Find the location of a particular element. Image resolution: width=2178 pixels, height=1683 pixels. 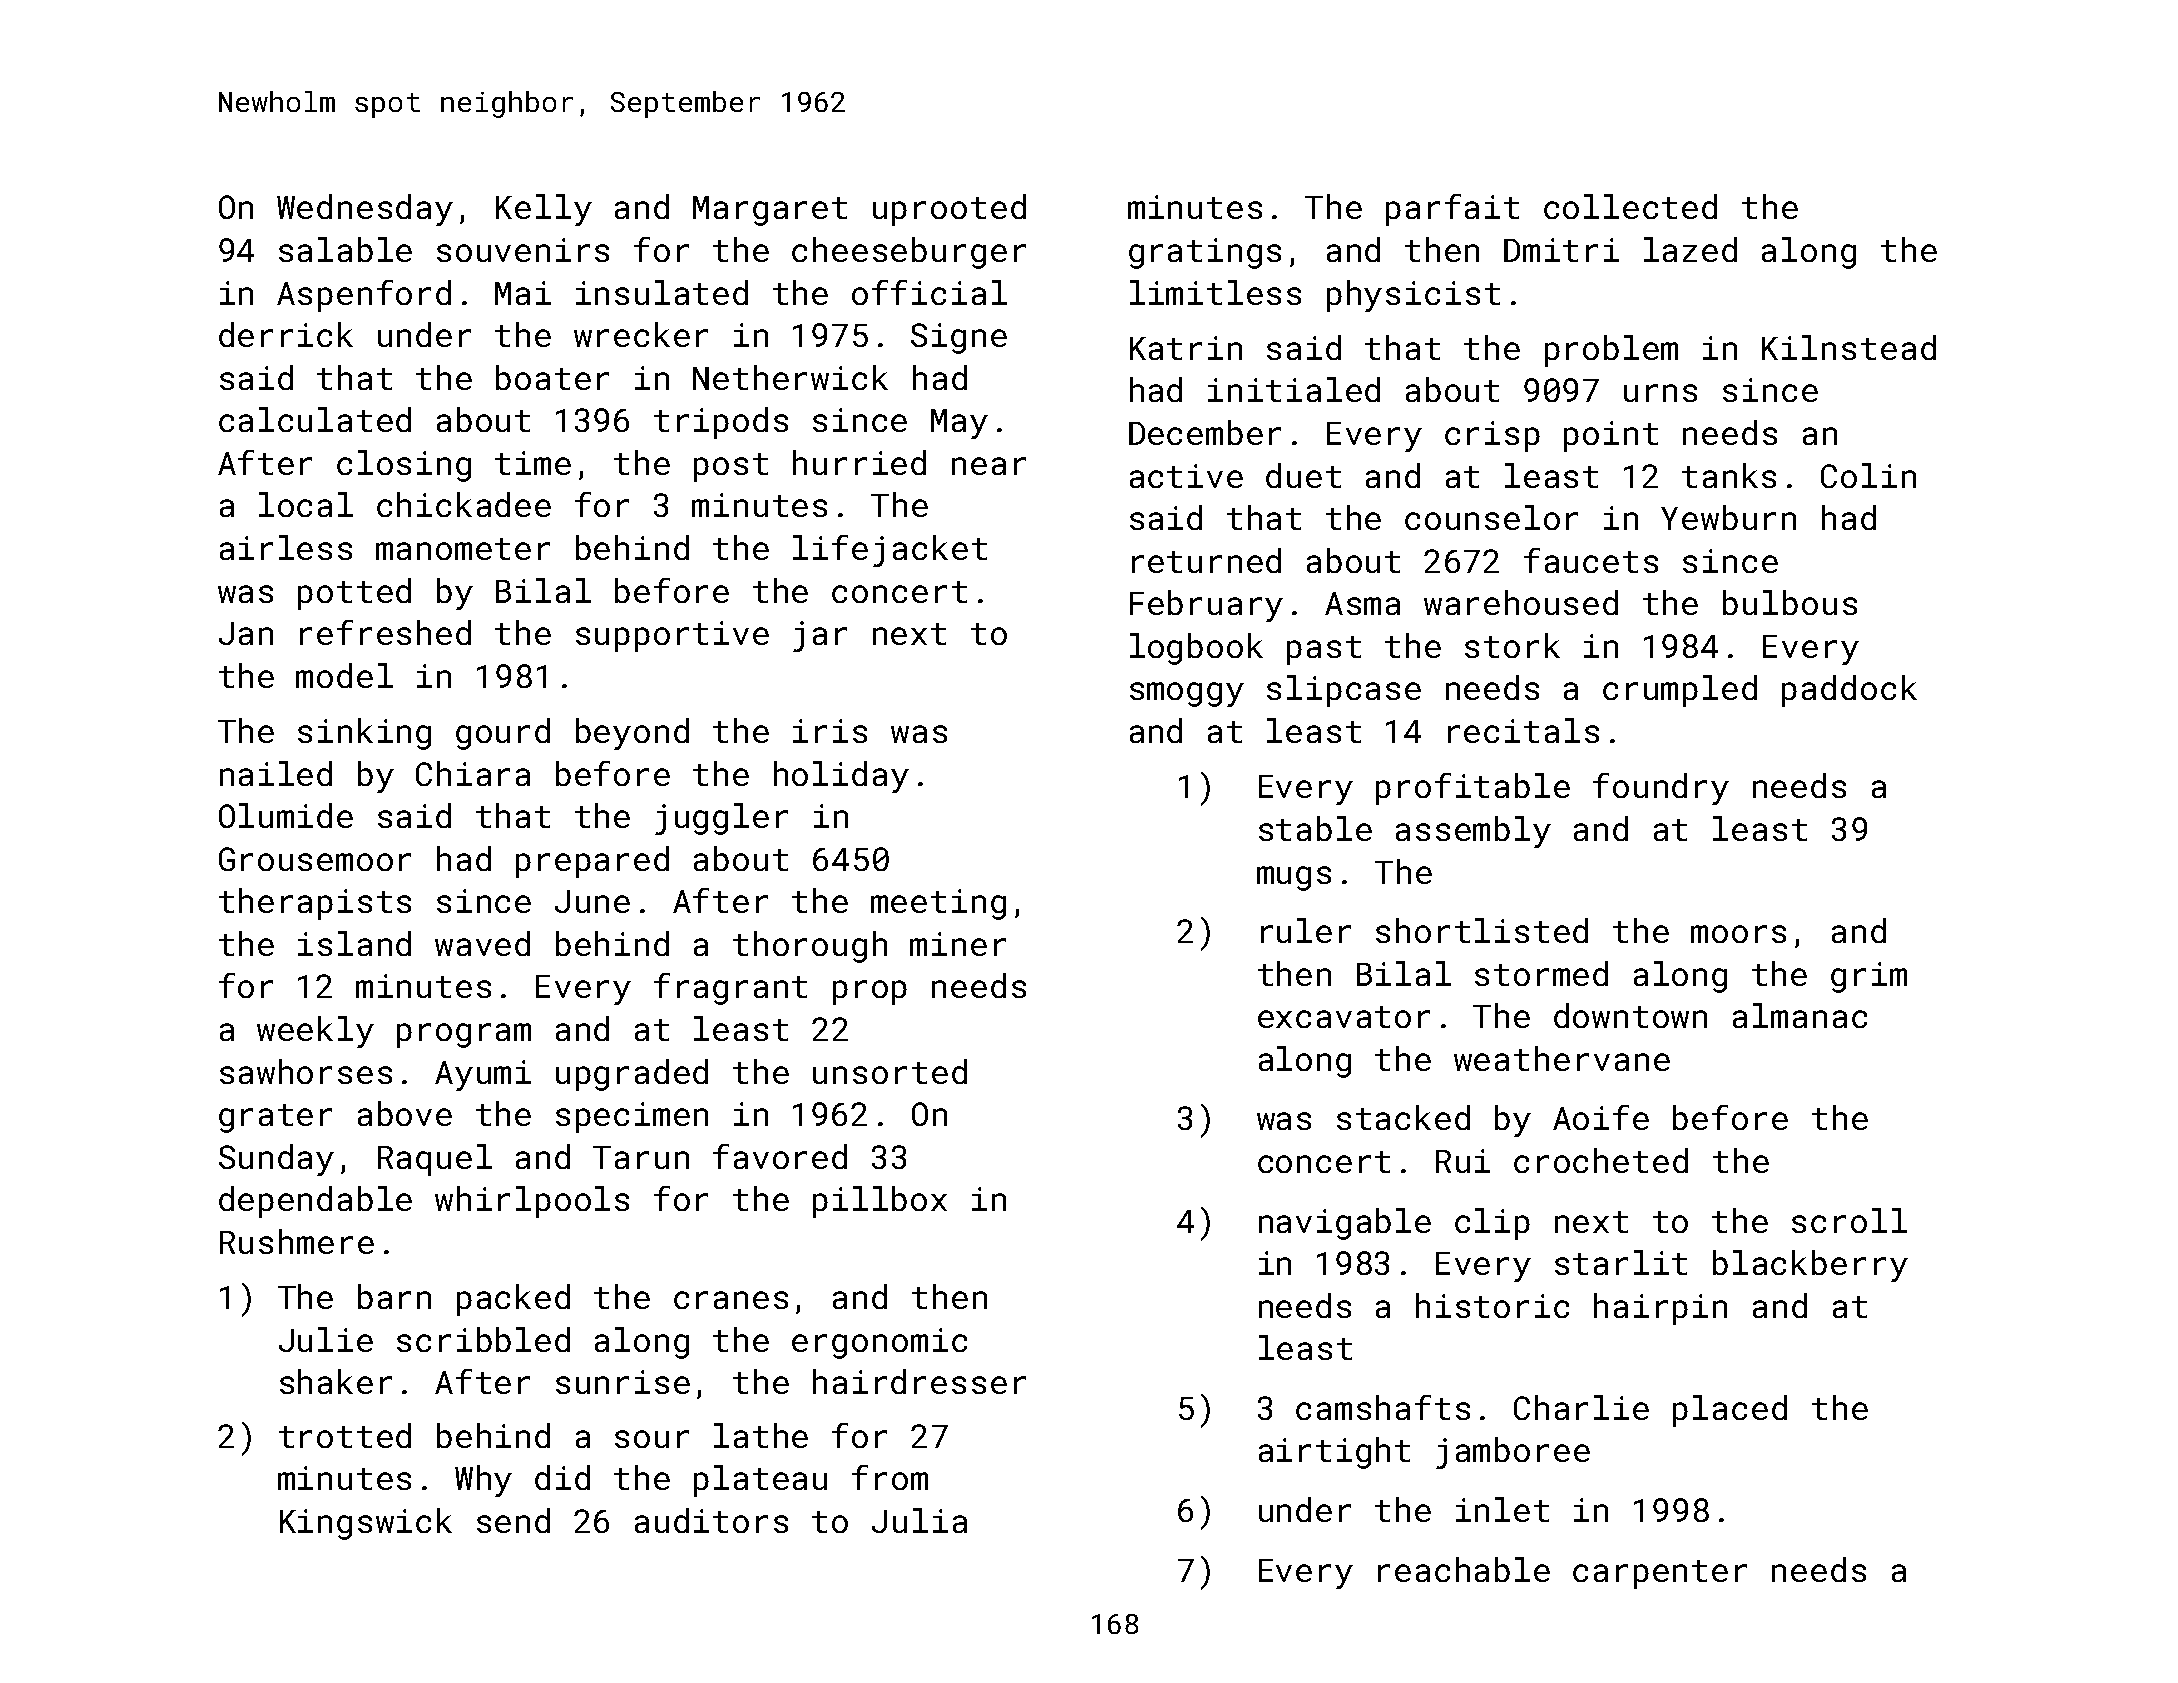

whirlpools is located at coordinates (532, 1202).
